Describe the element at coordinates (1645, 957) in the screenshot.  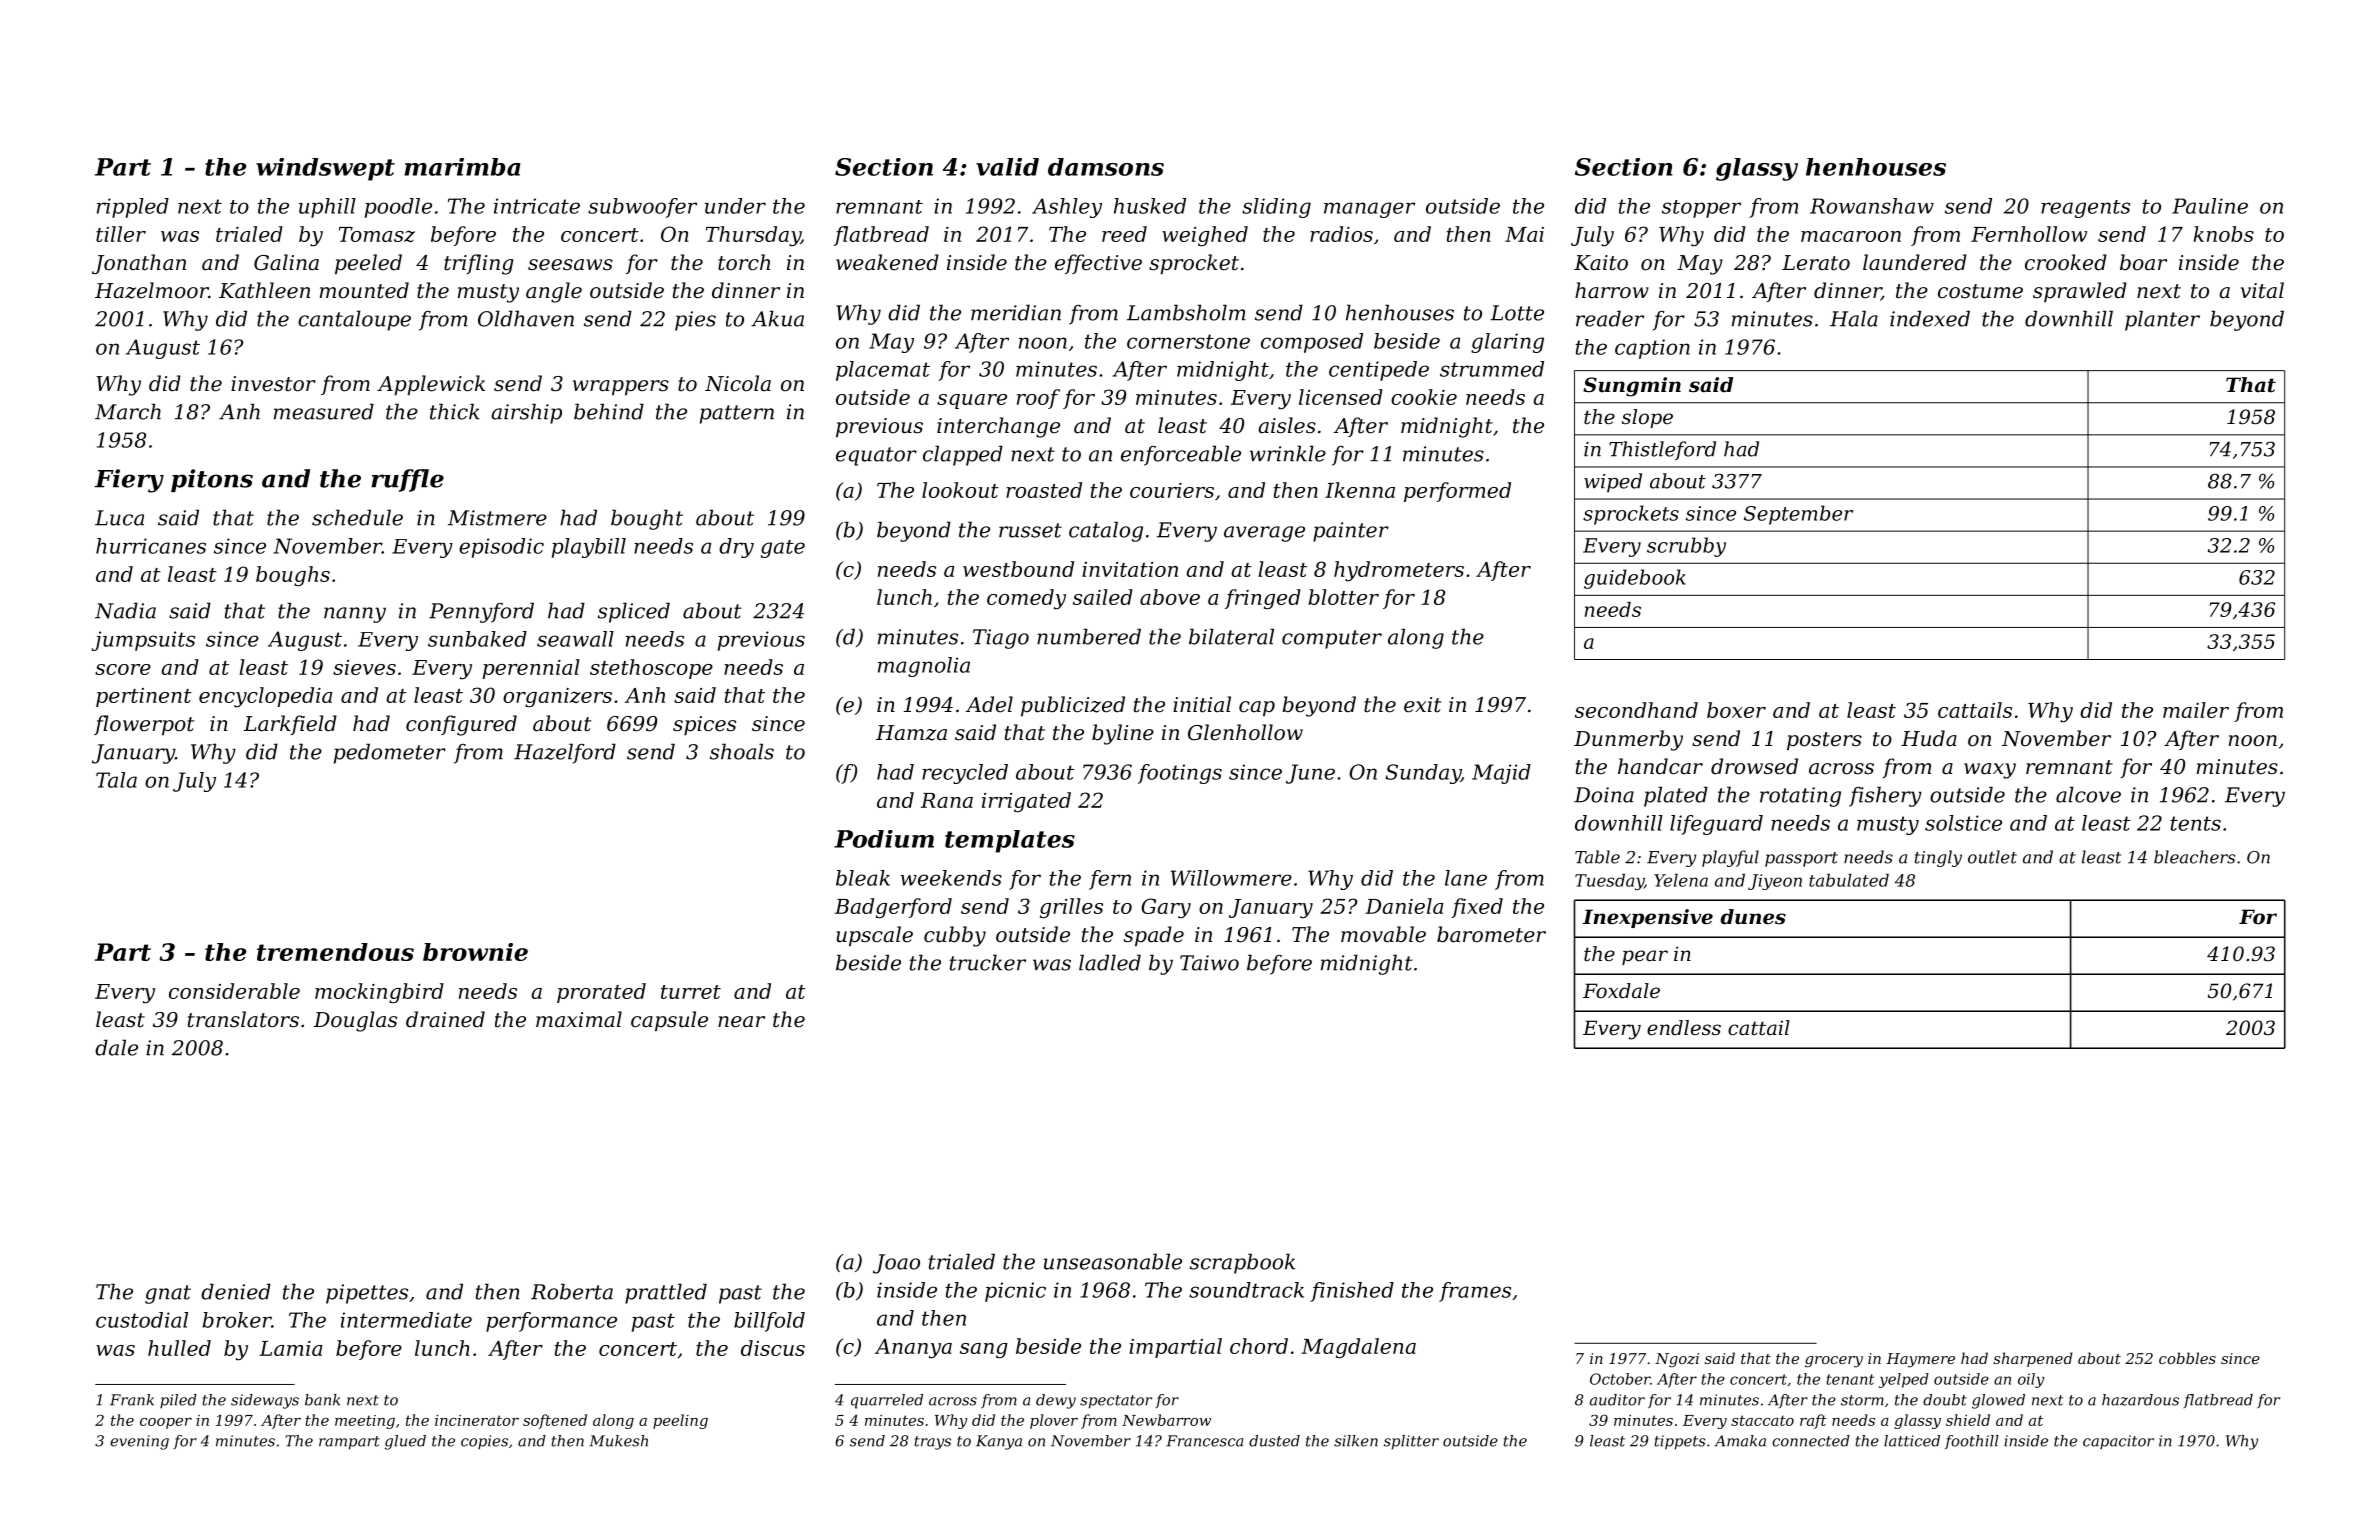
I see `pear` at that location.
